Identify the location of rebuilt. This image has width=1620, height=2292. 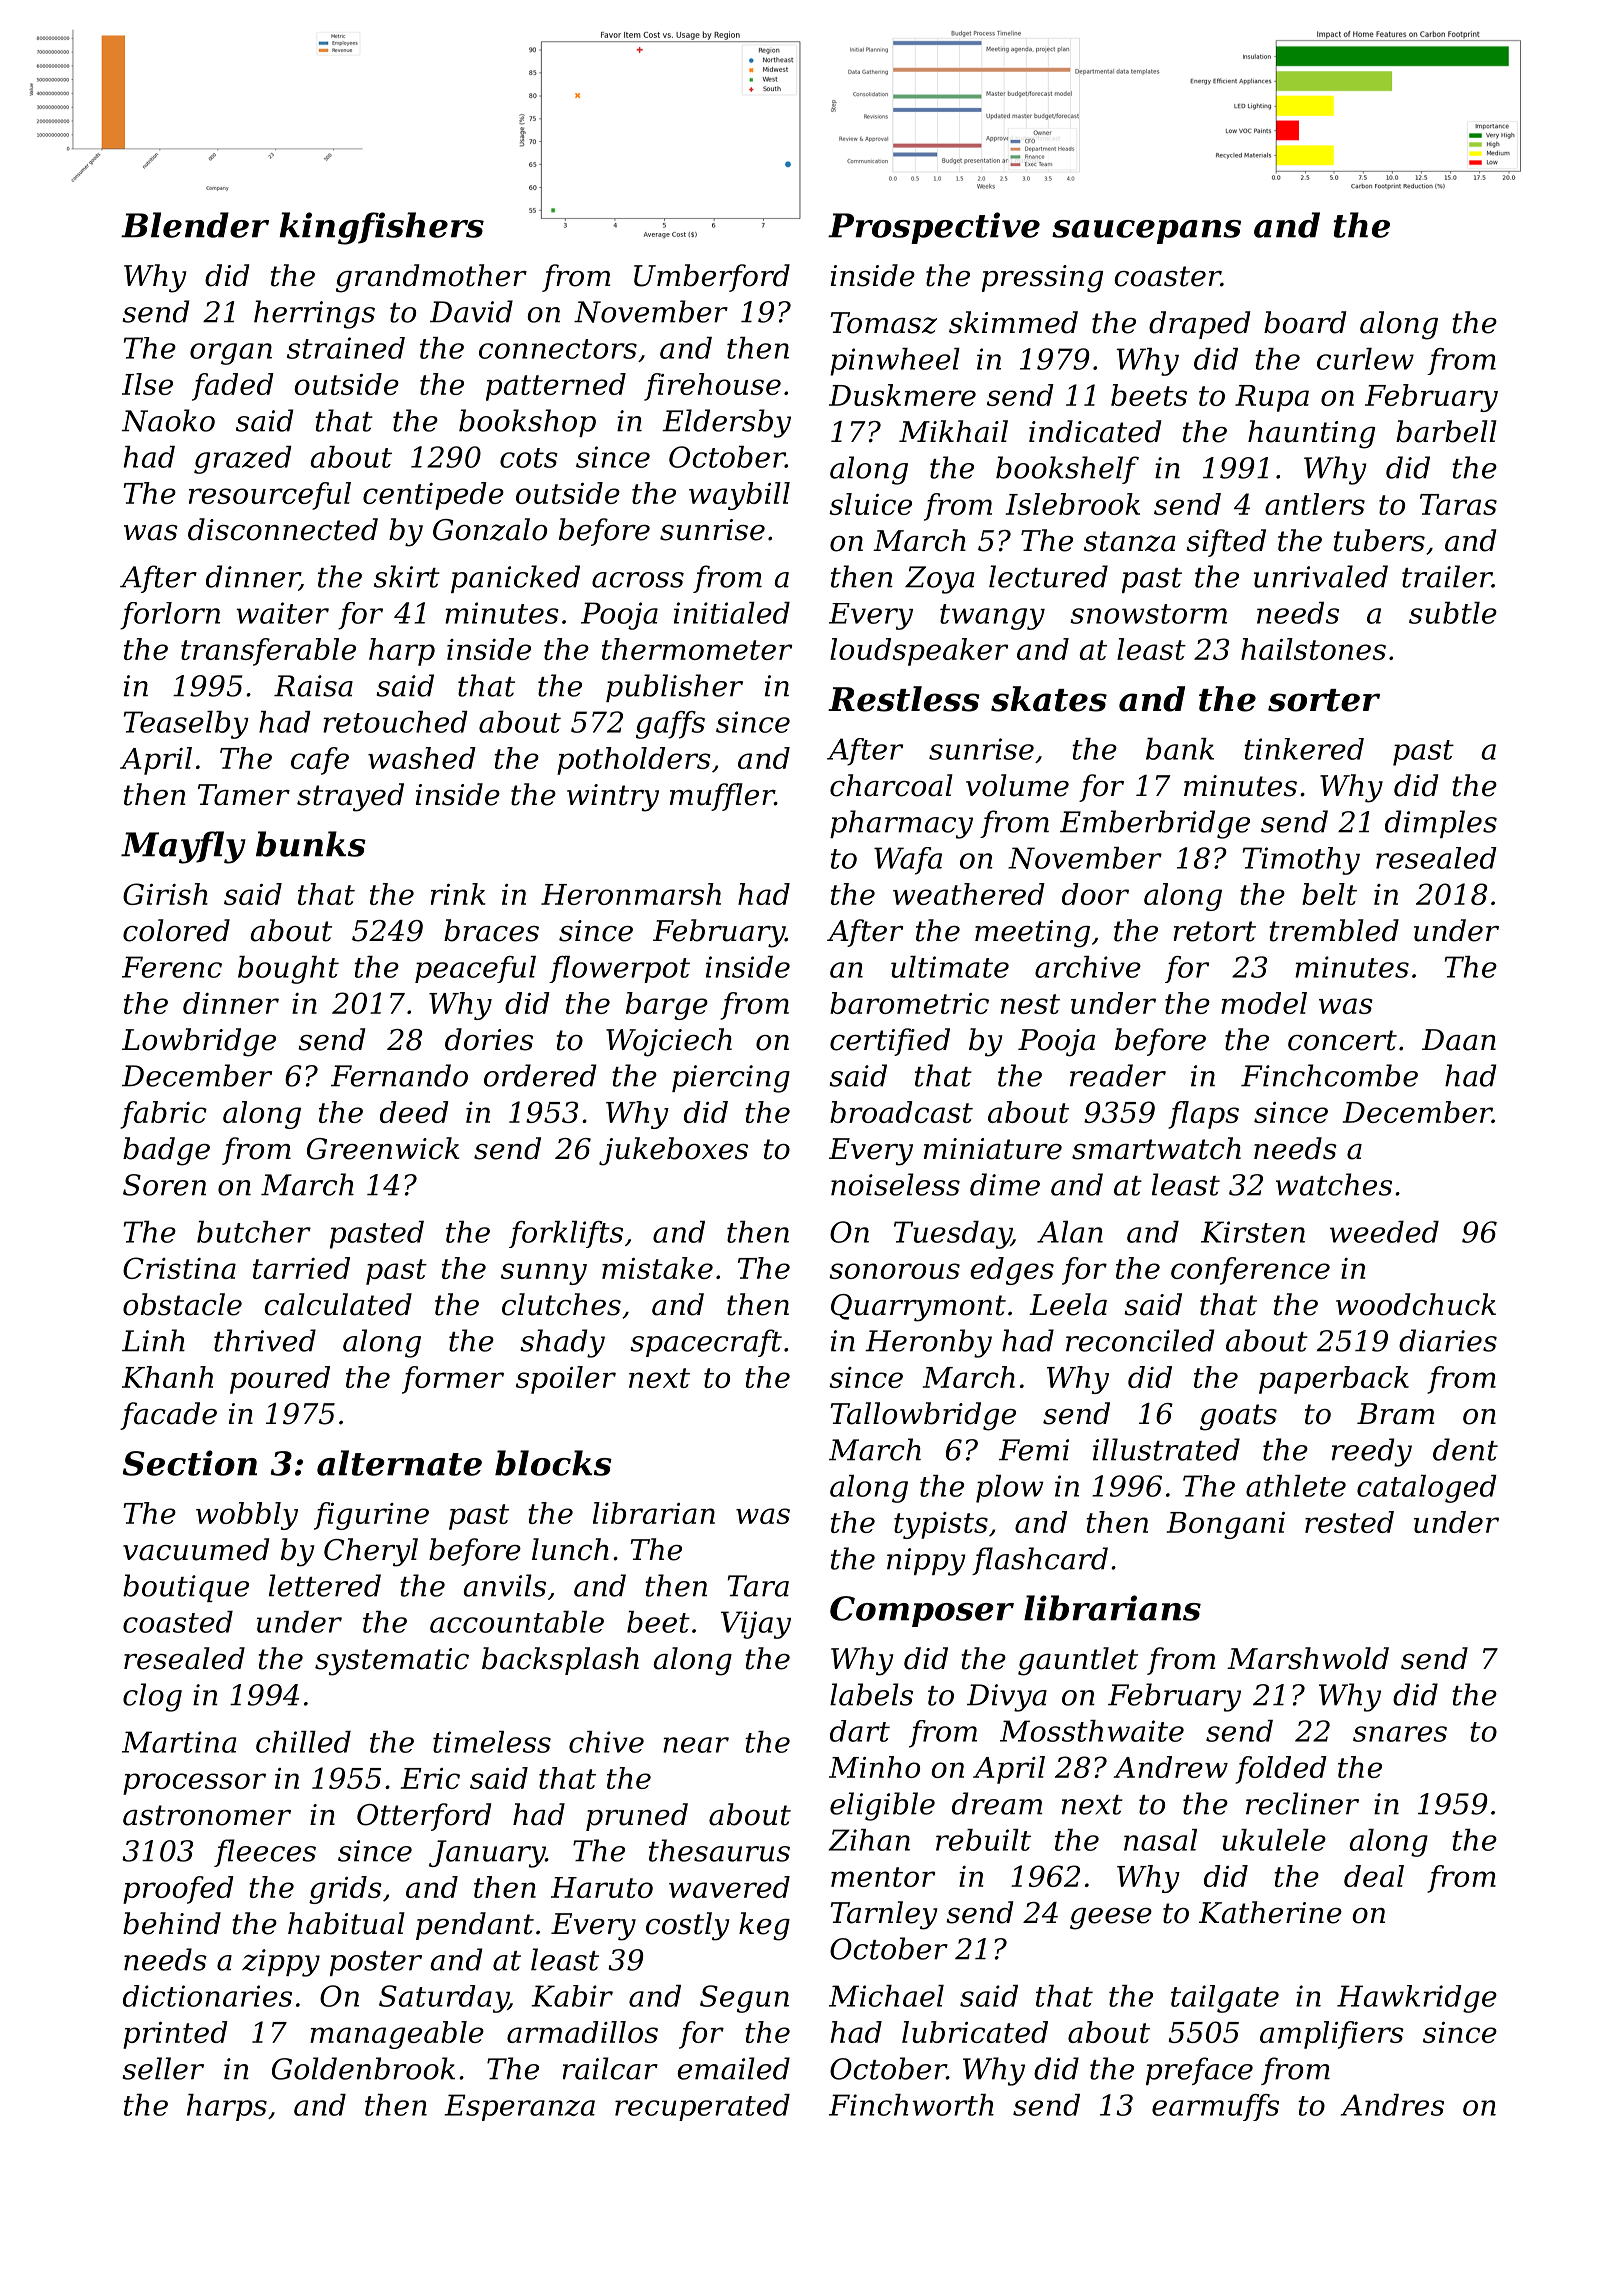
(983, 1840).
